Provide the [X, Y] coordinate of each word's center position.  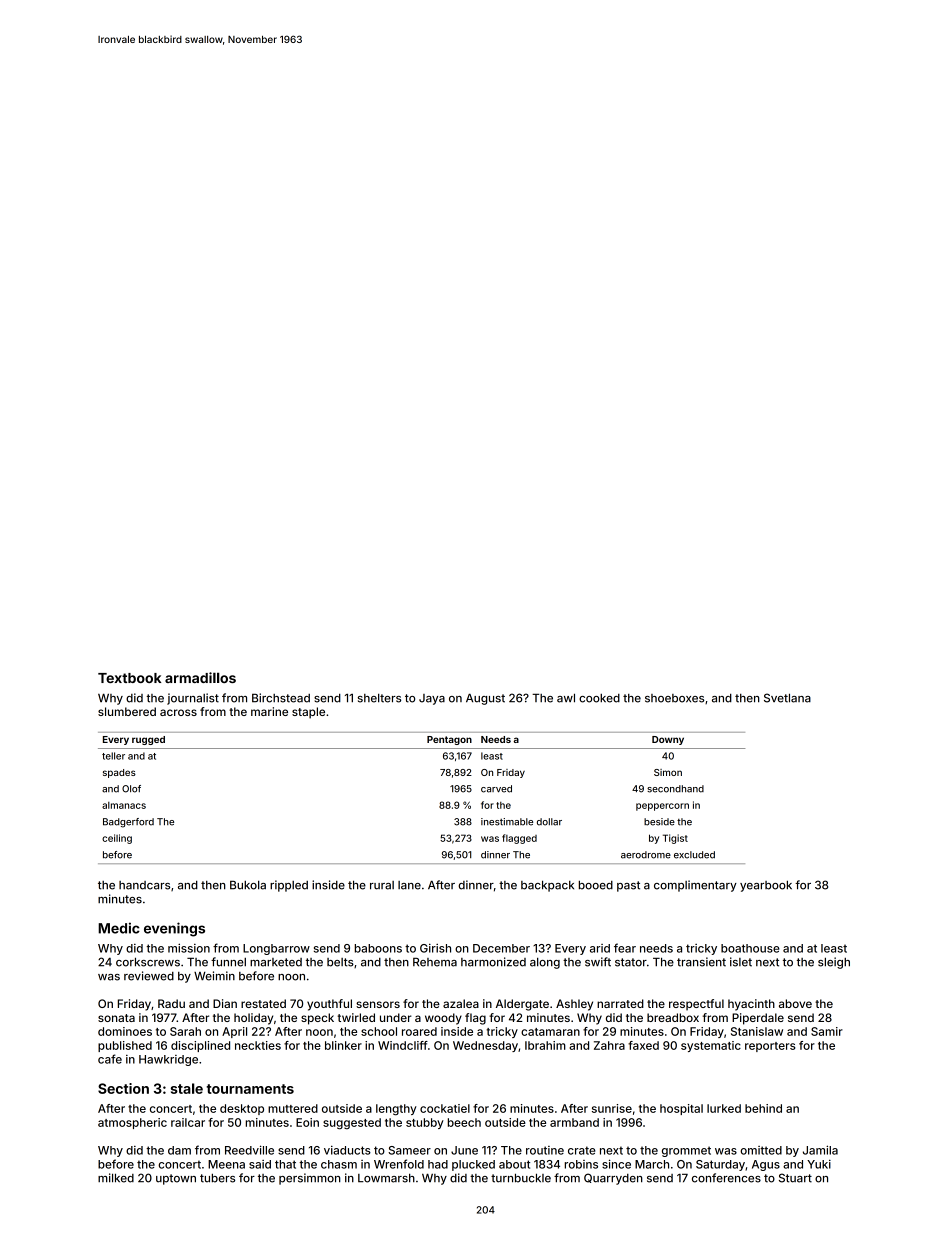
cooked [599, 698]
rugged [148, 740]
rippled [289, 886]
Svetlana [787, 698]
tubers [217, 1178]
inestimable [507, 822]
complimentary [695, 886]
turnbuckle [521, 1178]
